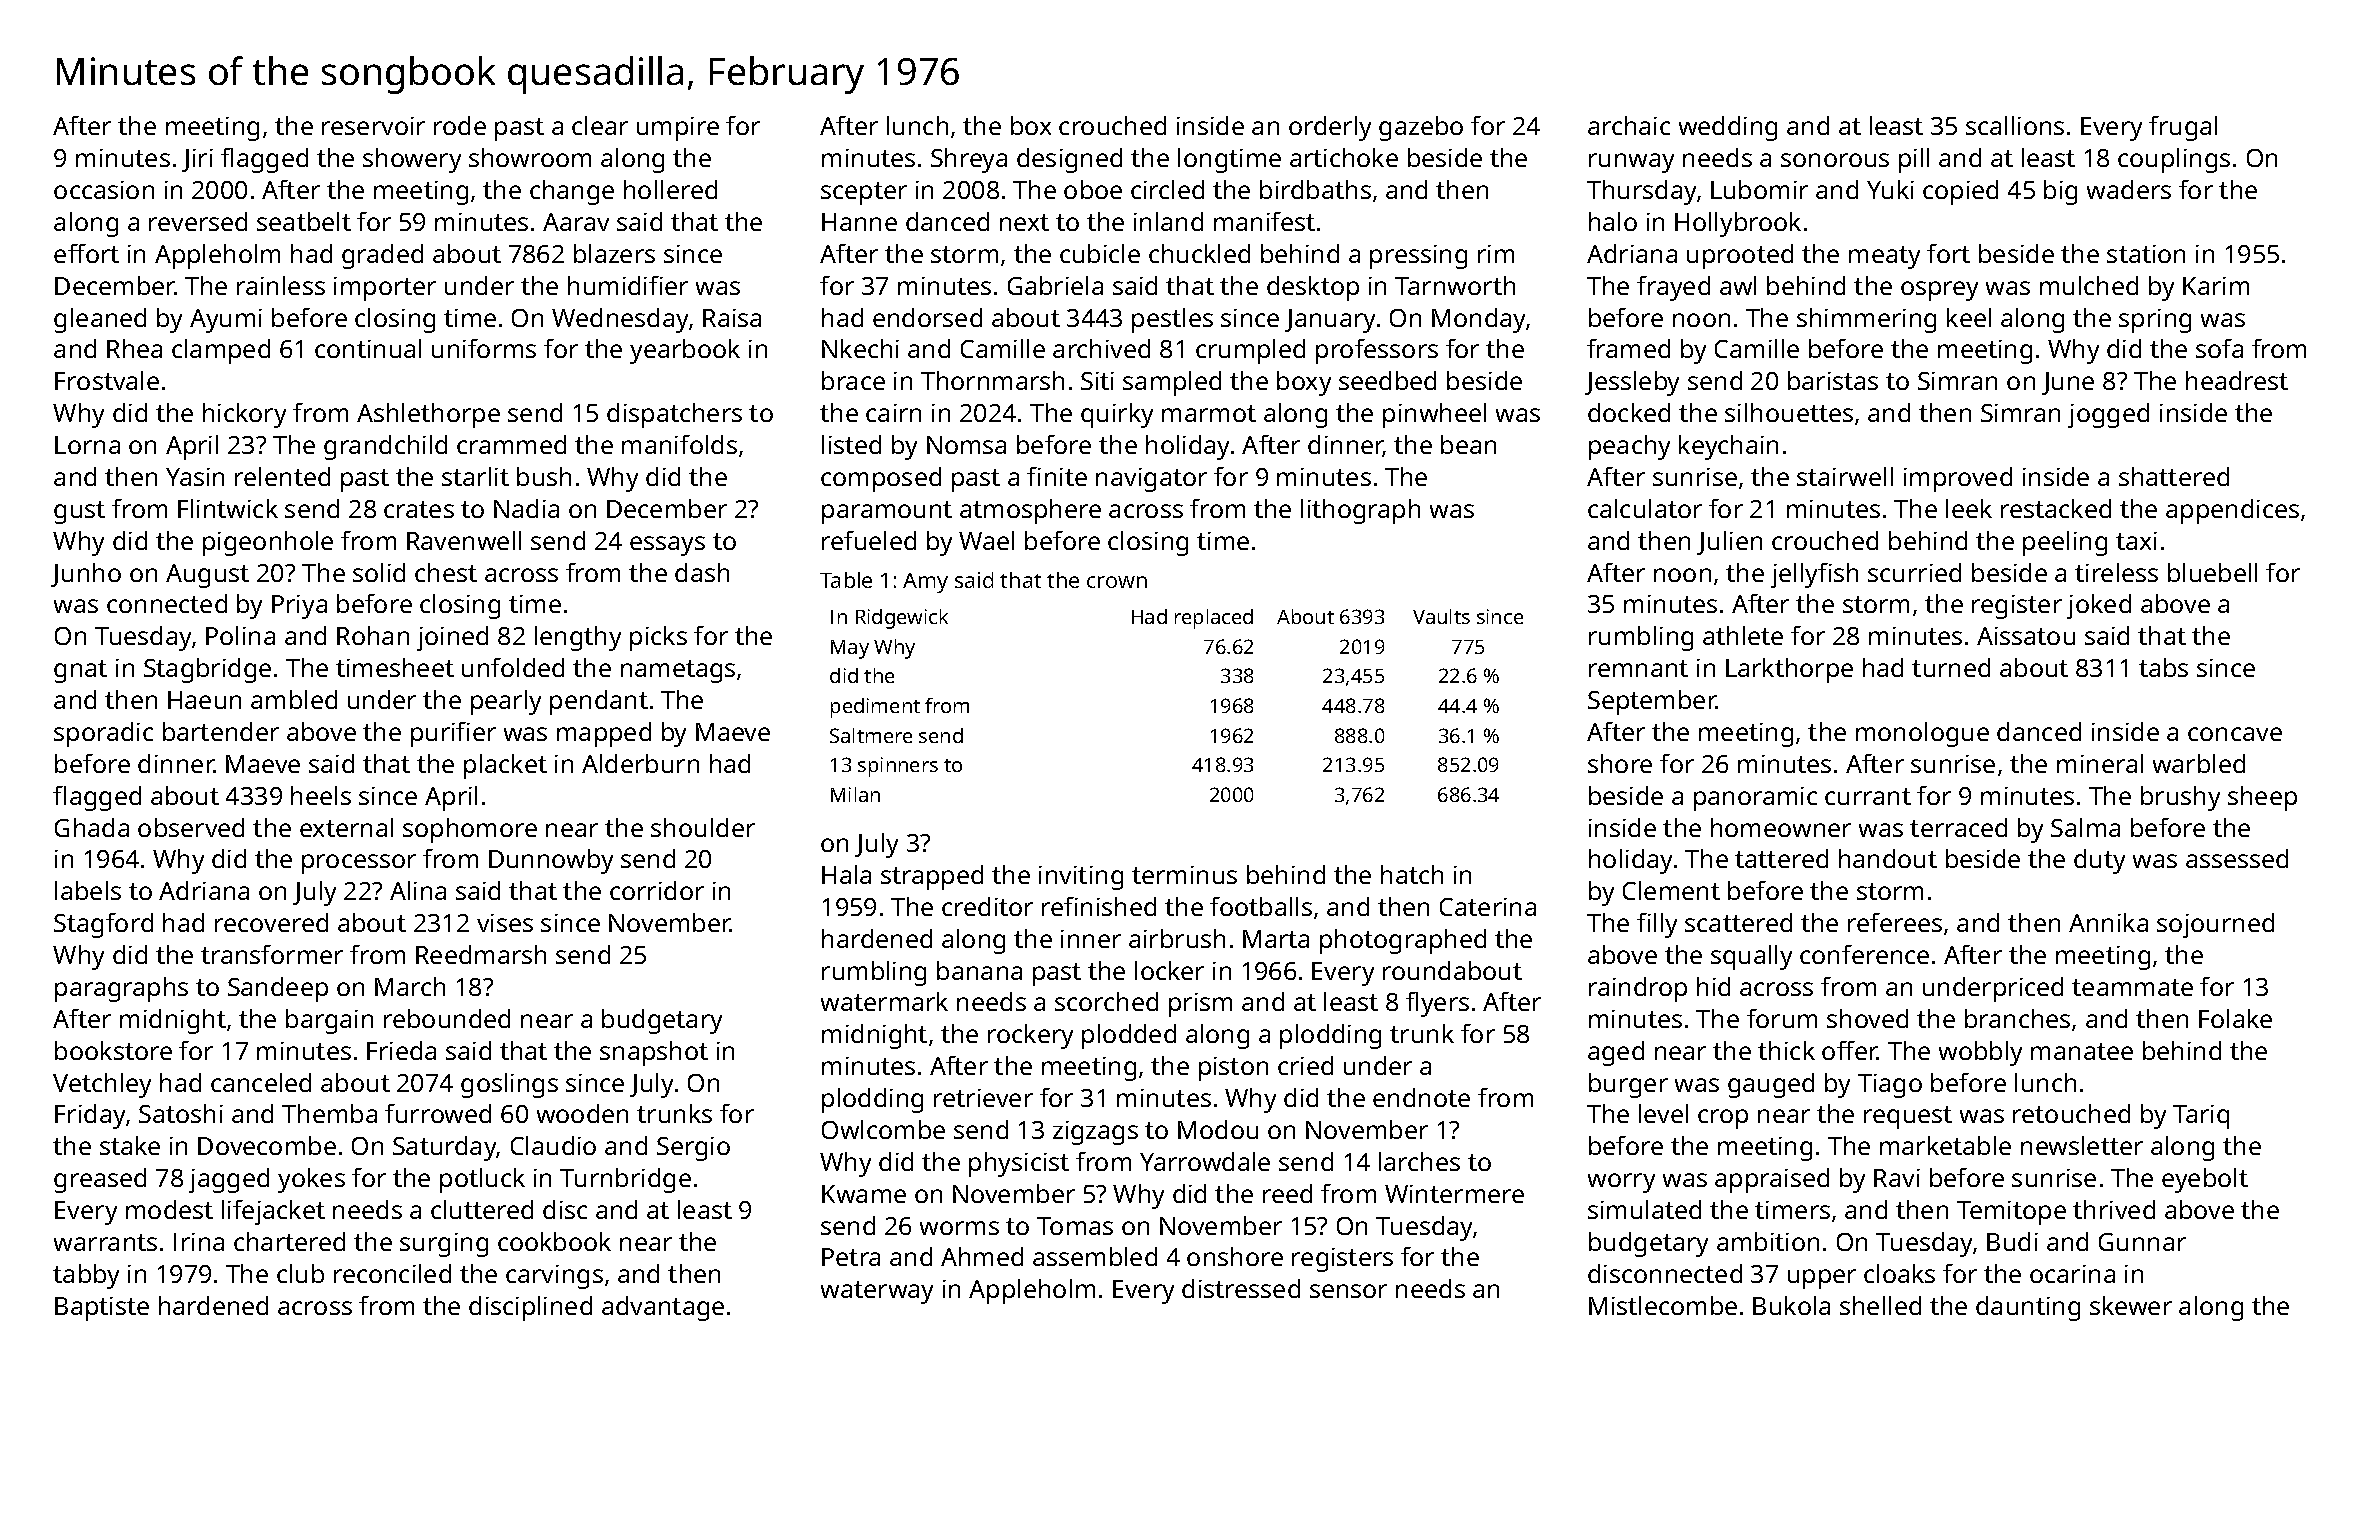 This screenshot has height=1529, width=2364. What do you see at coordinates (902, 619) in the screenshot?
I see `Ridgewick` at bounding box center [902, 619].
